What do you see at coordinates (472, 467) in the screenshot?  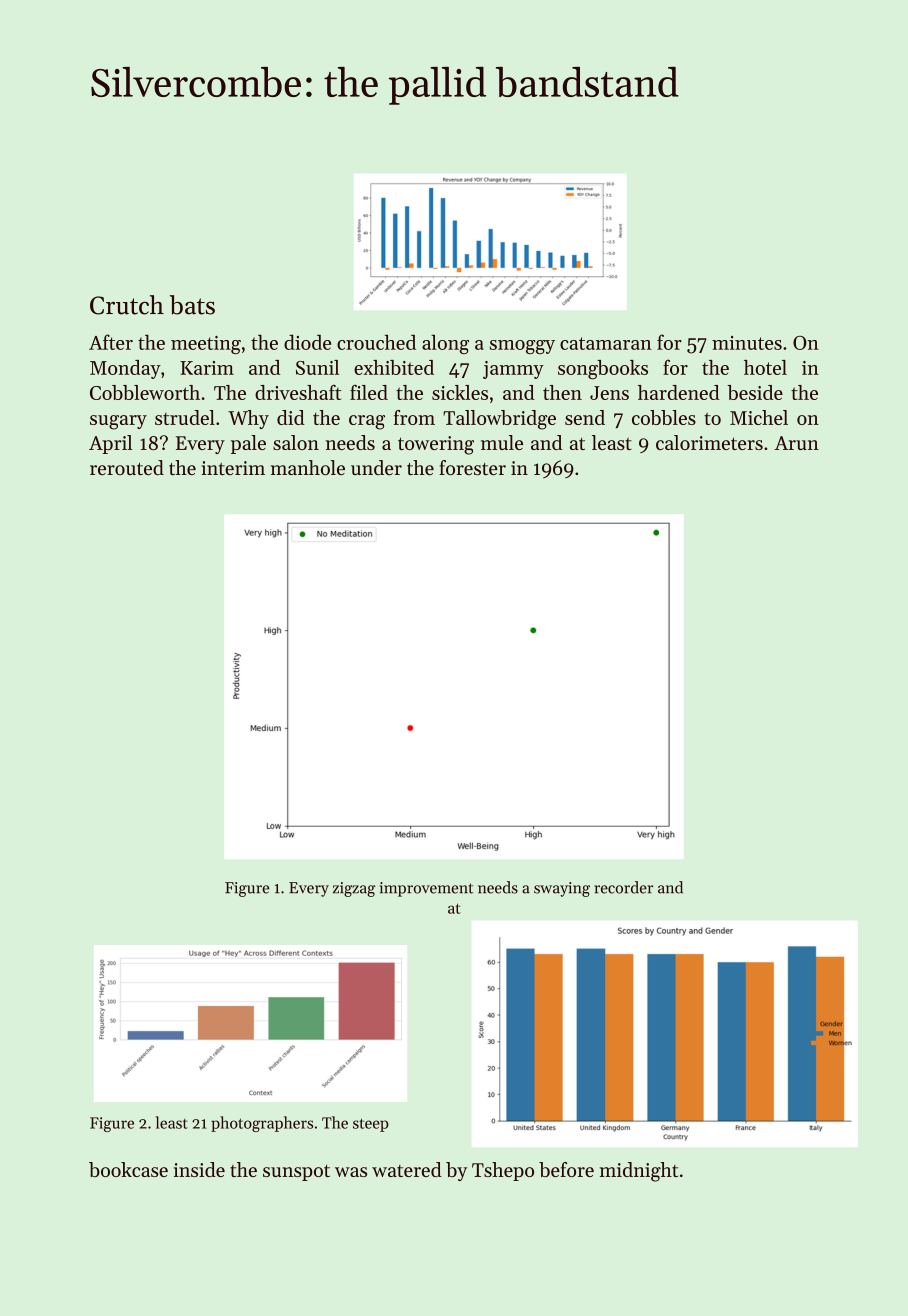 I see `forester` at bounding box center [472, 467].
